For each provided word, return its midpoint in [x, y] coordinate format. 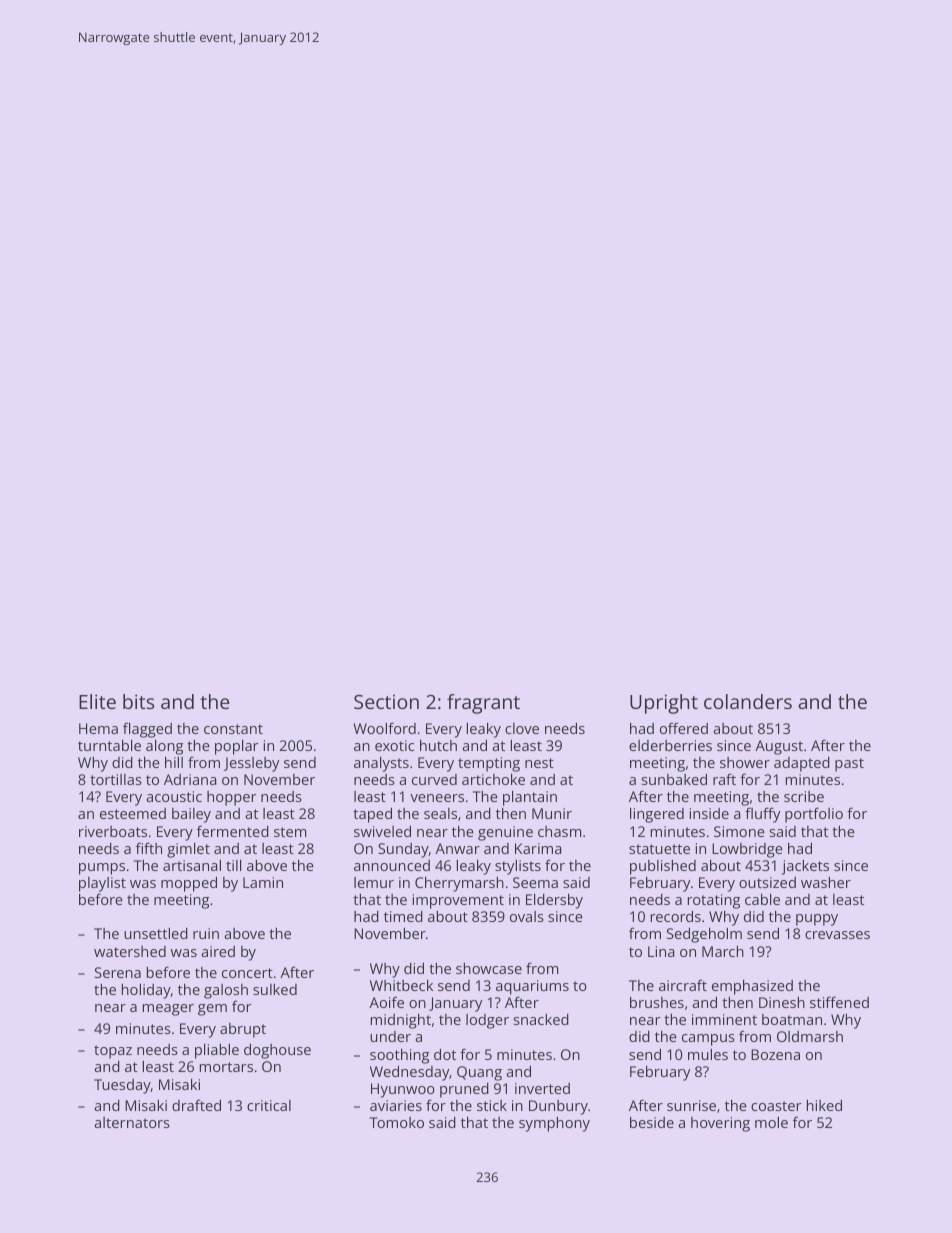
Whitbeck [401, 985]
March [723, 951]
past [849, 765]
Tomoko [397, 1122]
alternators [132, 1122]
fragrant [483, 704]
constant [233, 729]
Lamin [263, 882]
